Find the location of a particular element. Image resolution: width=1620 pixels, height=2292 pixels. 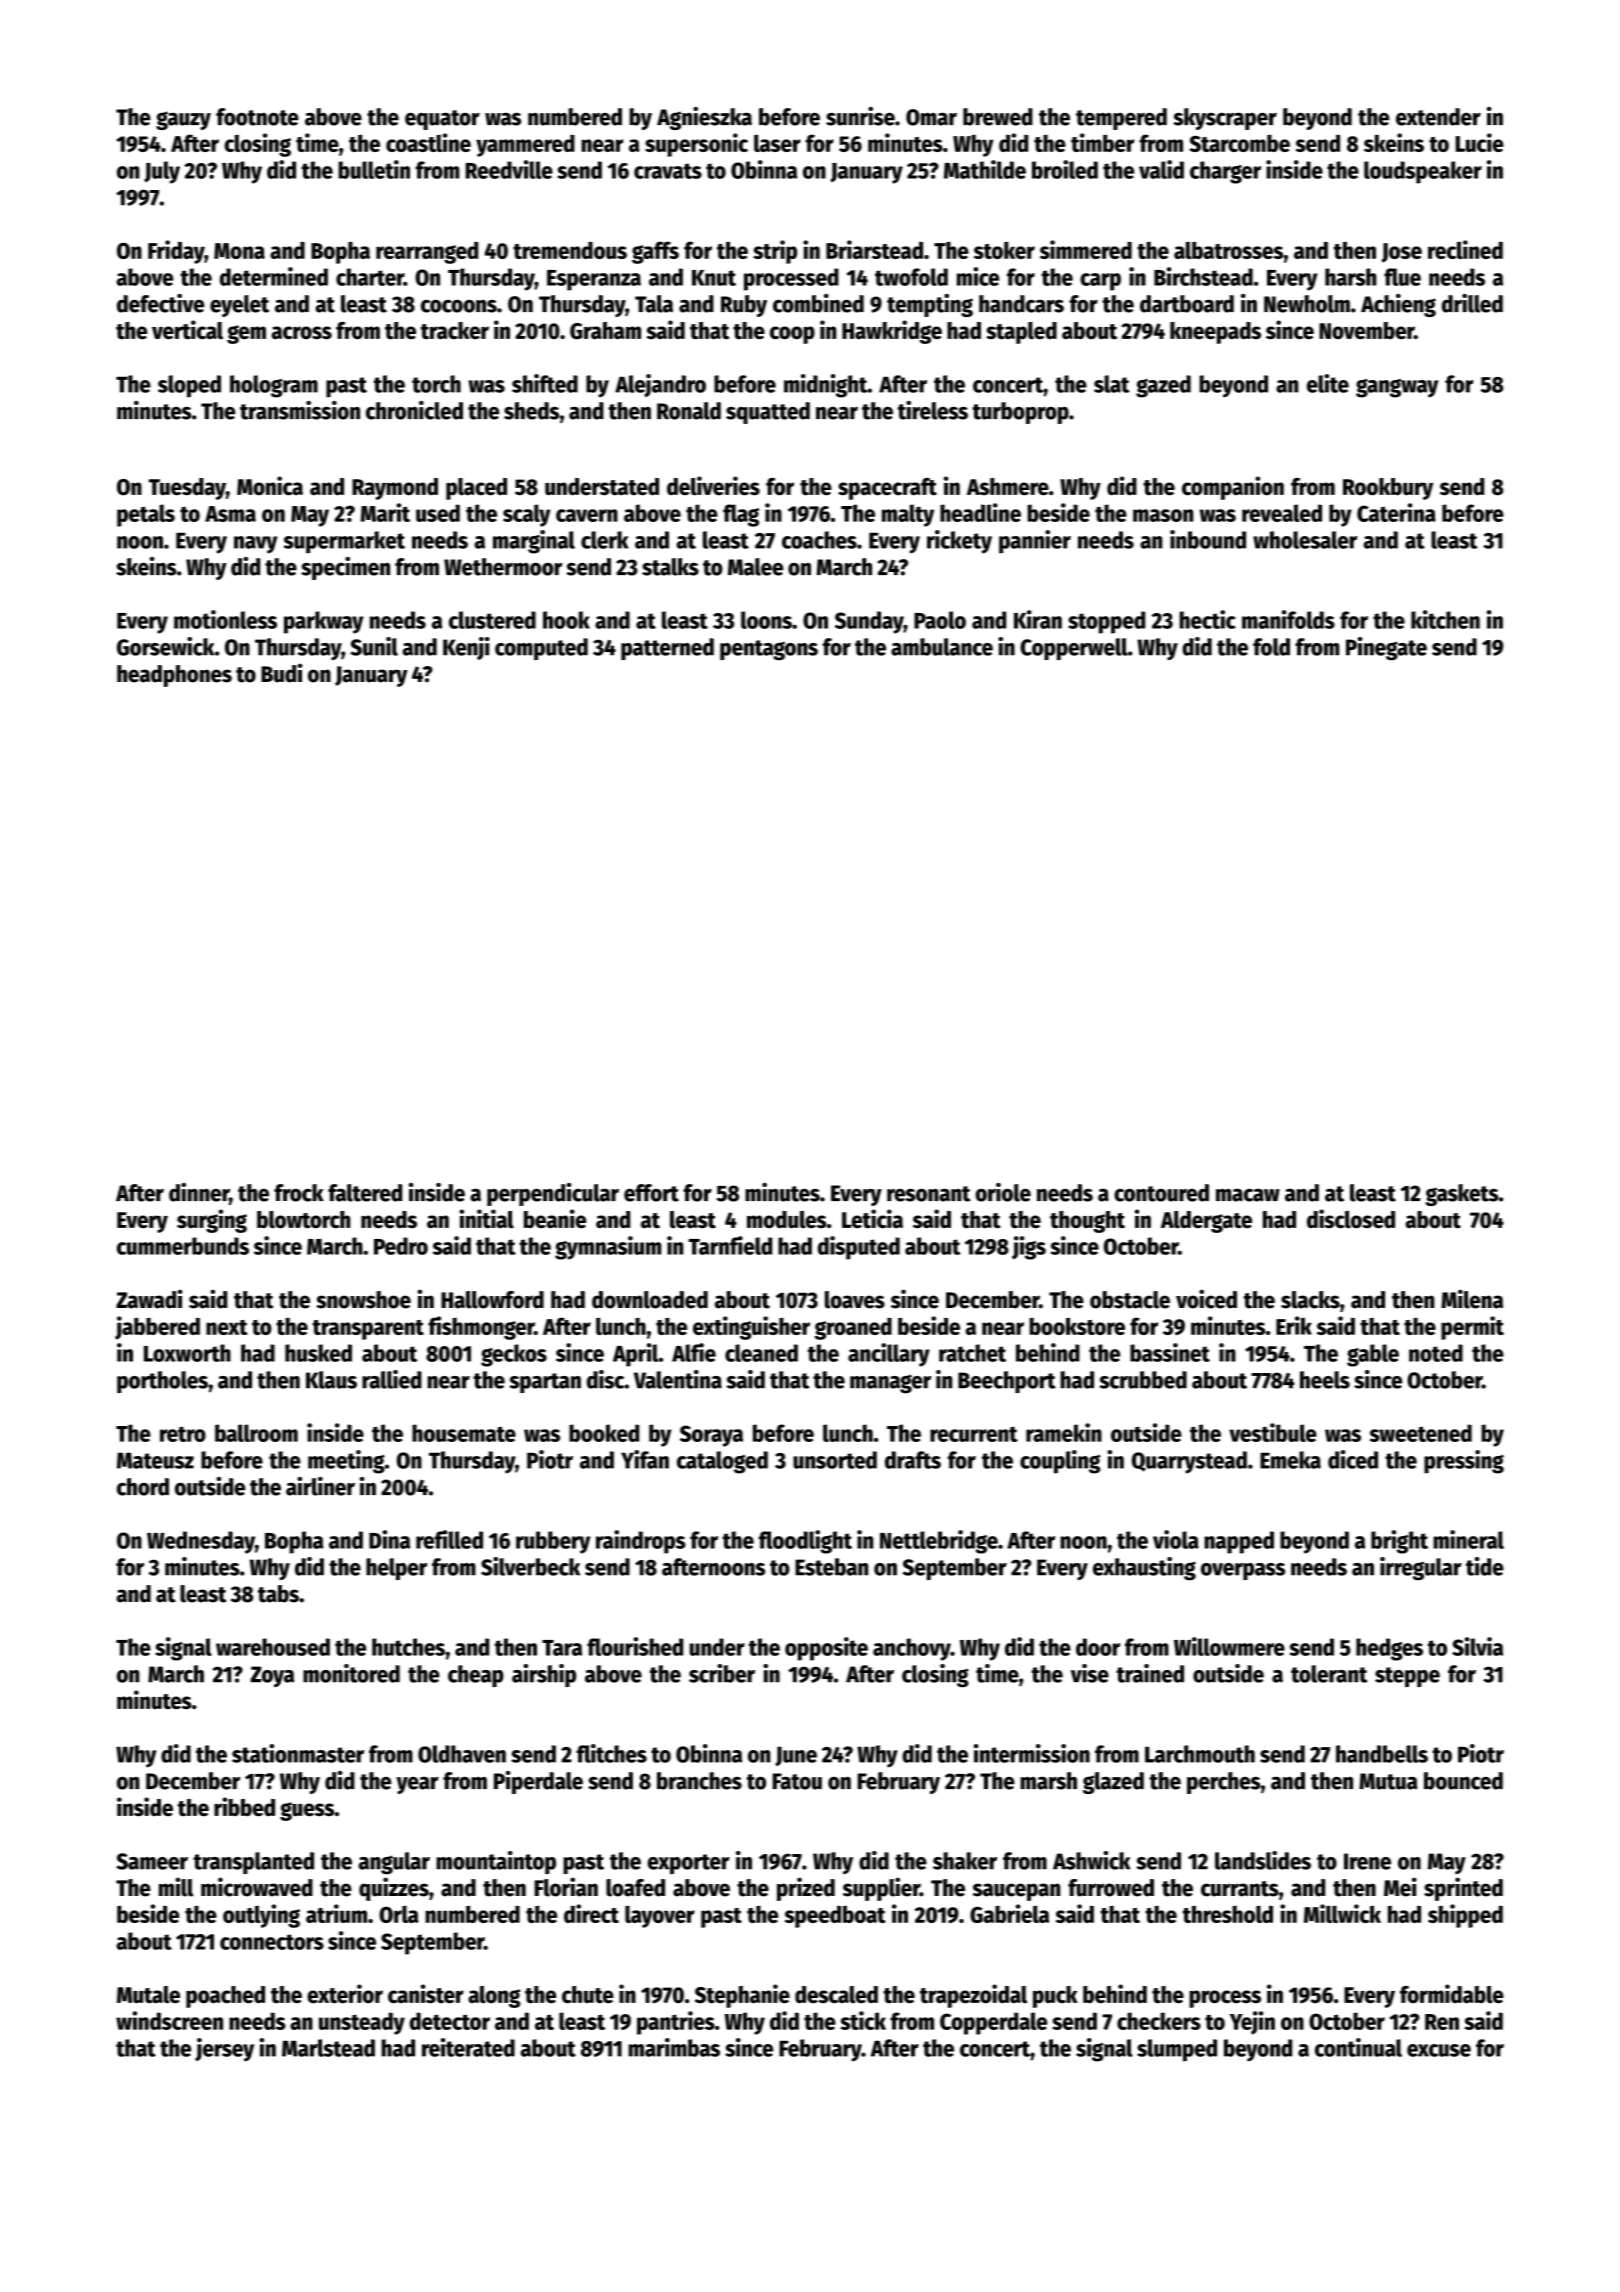

effort is located at coordinates (651, 1193).
